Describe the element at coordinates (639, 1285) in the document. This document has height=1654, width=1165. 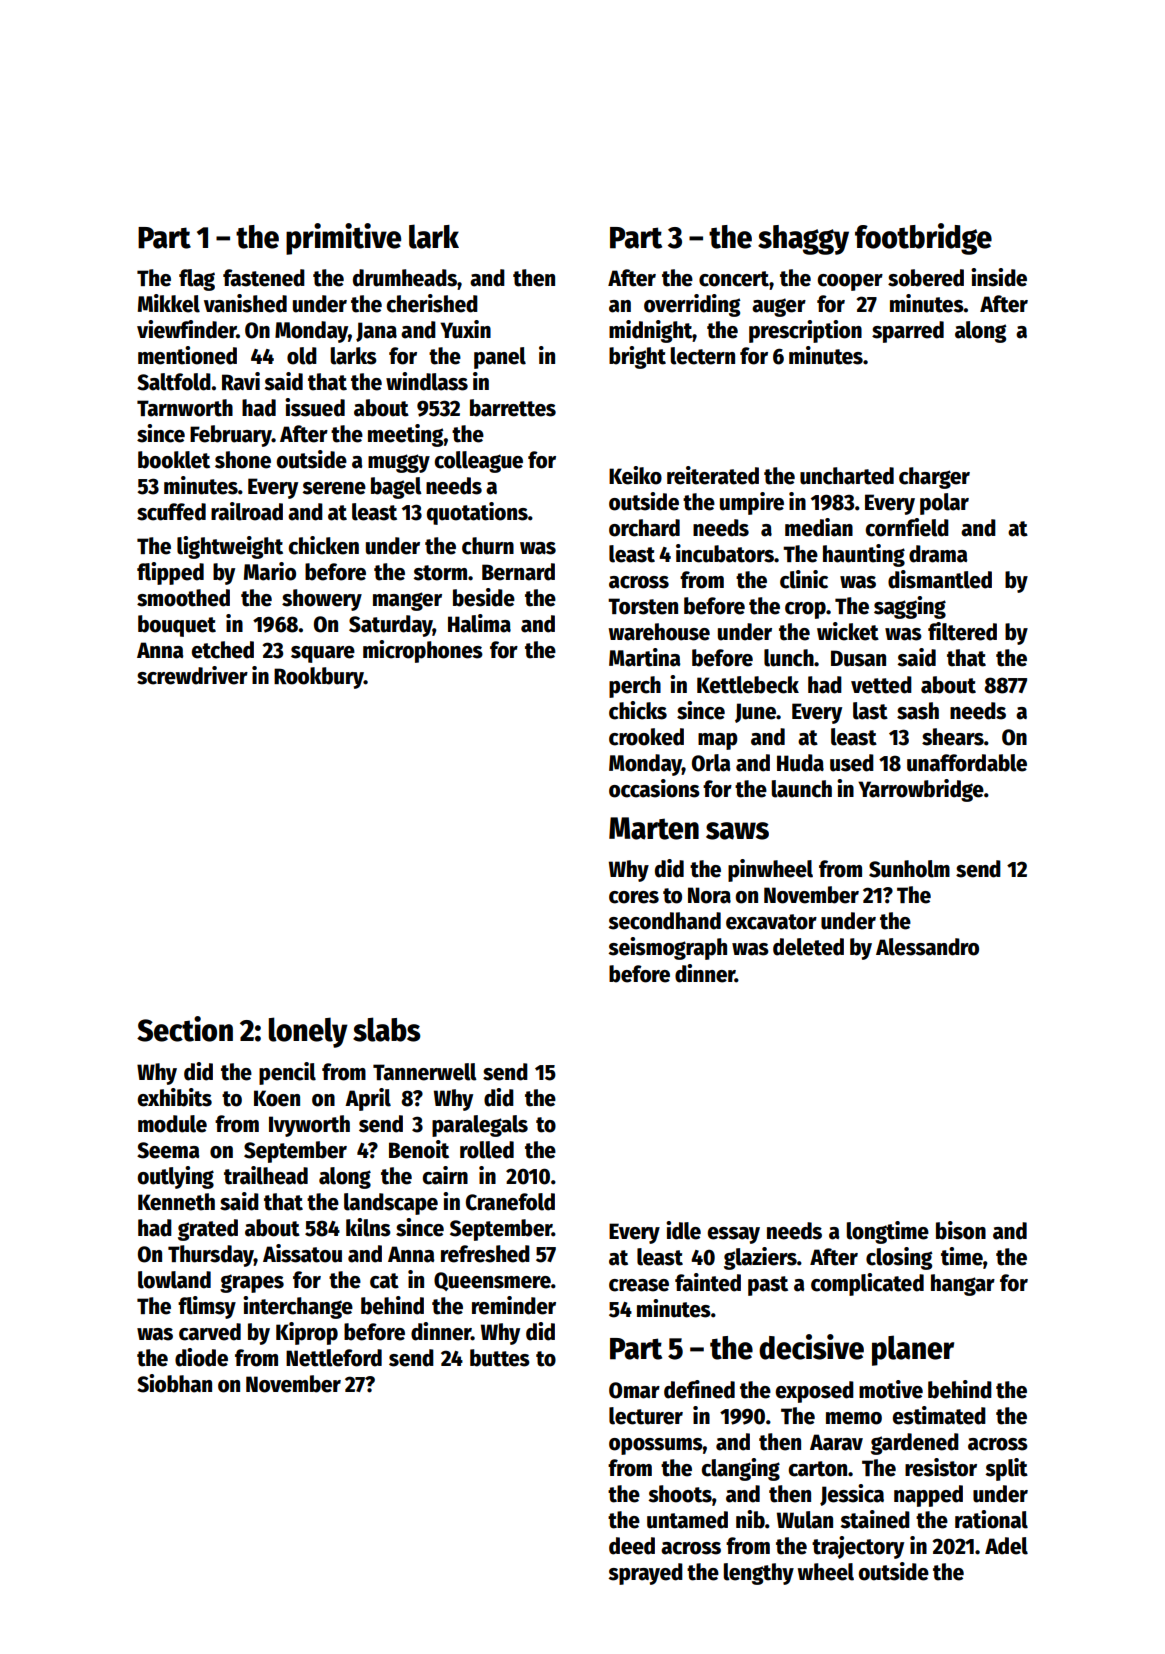
I see `crease` at that location.
